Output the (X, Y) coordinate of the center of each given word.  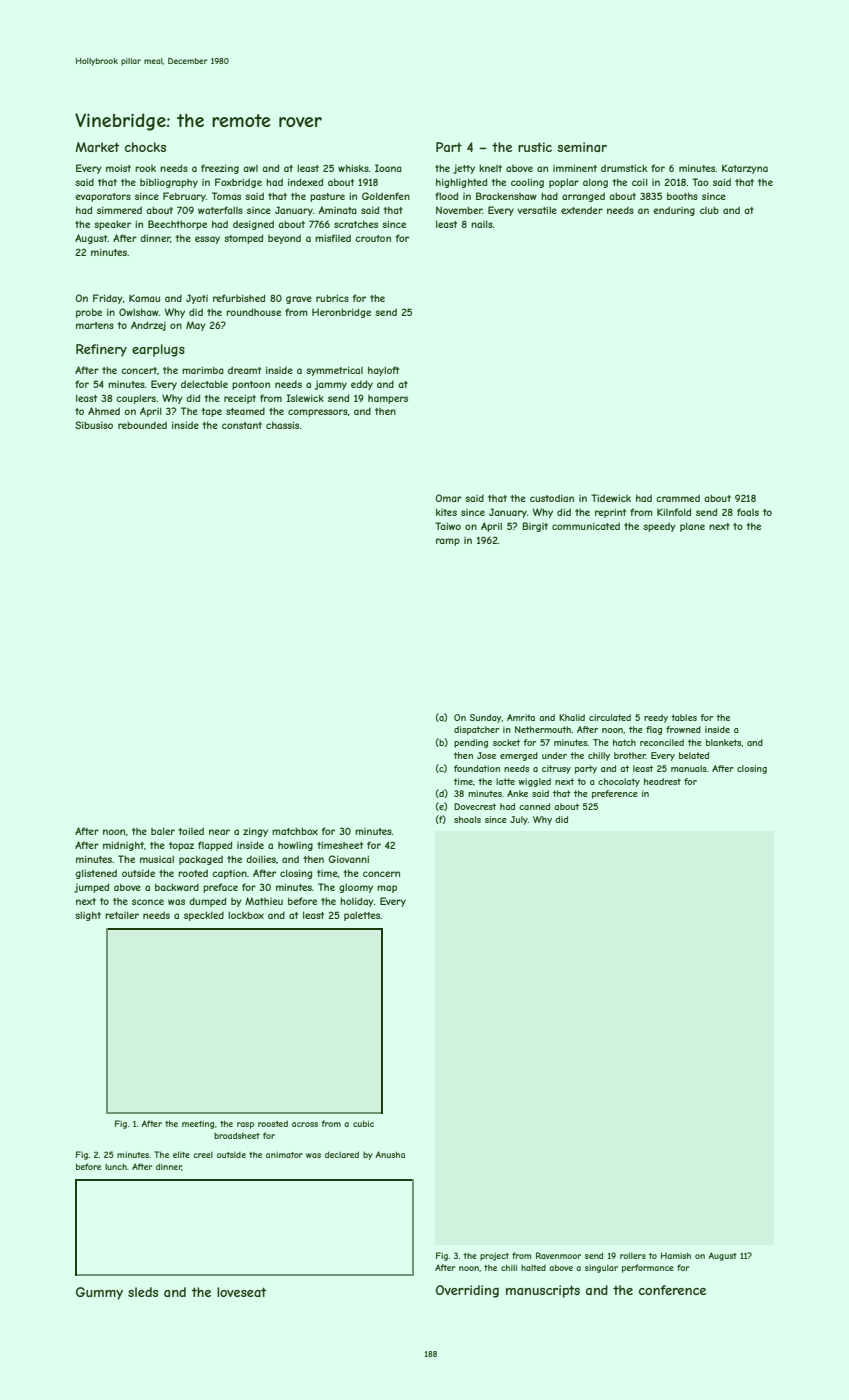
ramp (448, 542)
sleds (143, 1292)
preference (615, 794)
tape (211, 412)
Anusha (390, 1154)
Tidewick (611, 498)
